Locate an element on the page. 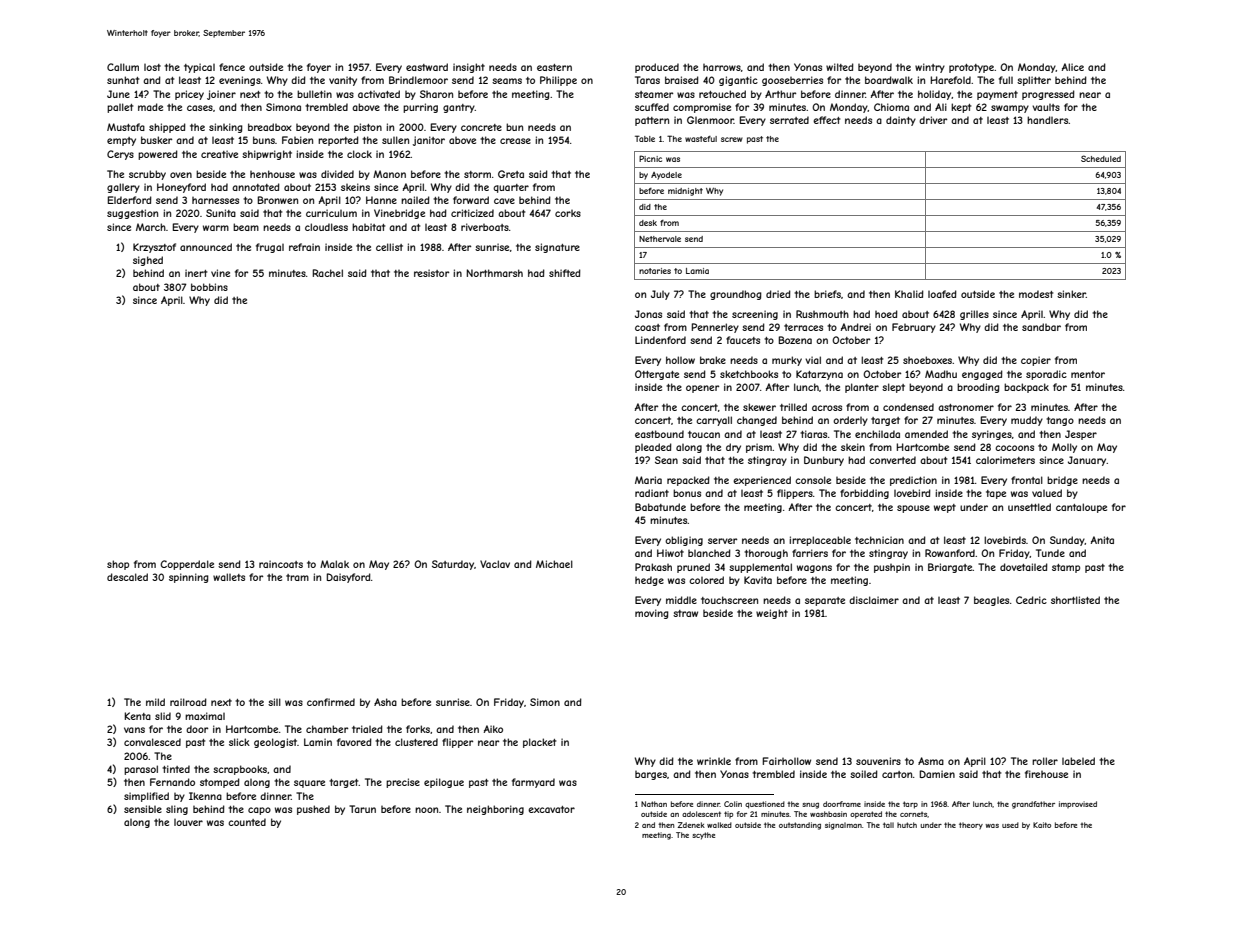  bobbins is located at coordinates (209, 287).
